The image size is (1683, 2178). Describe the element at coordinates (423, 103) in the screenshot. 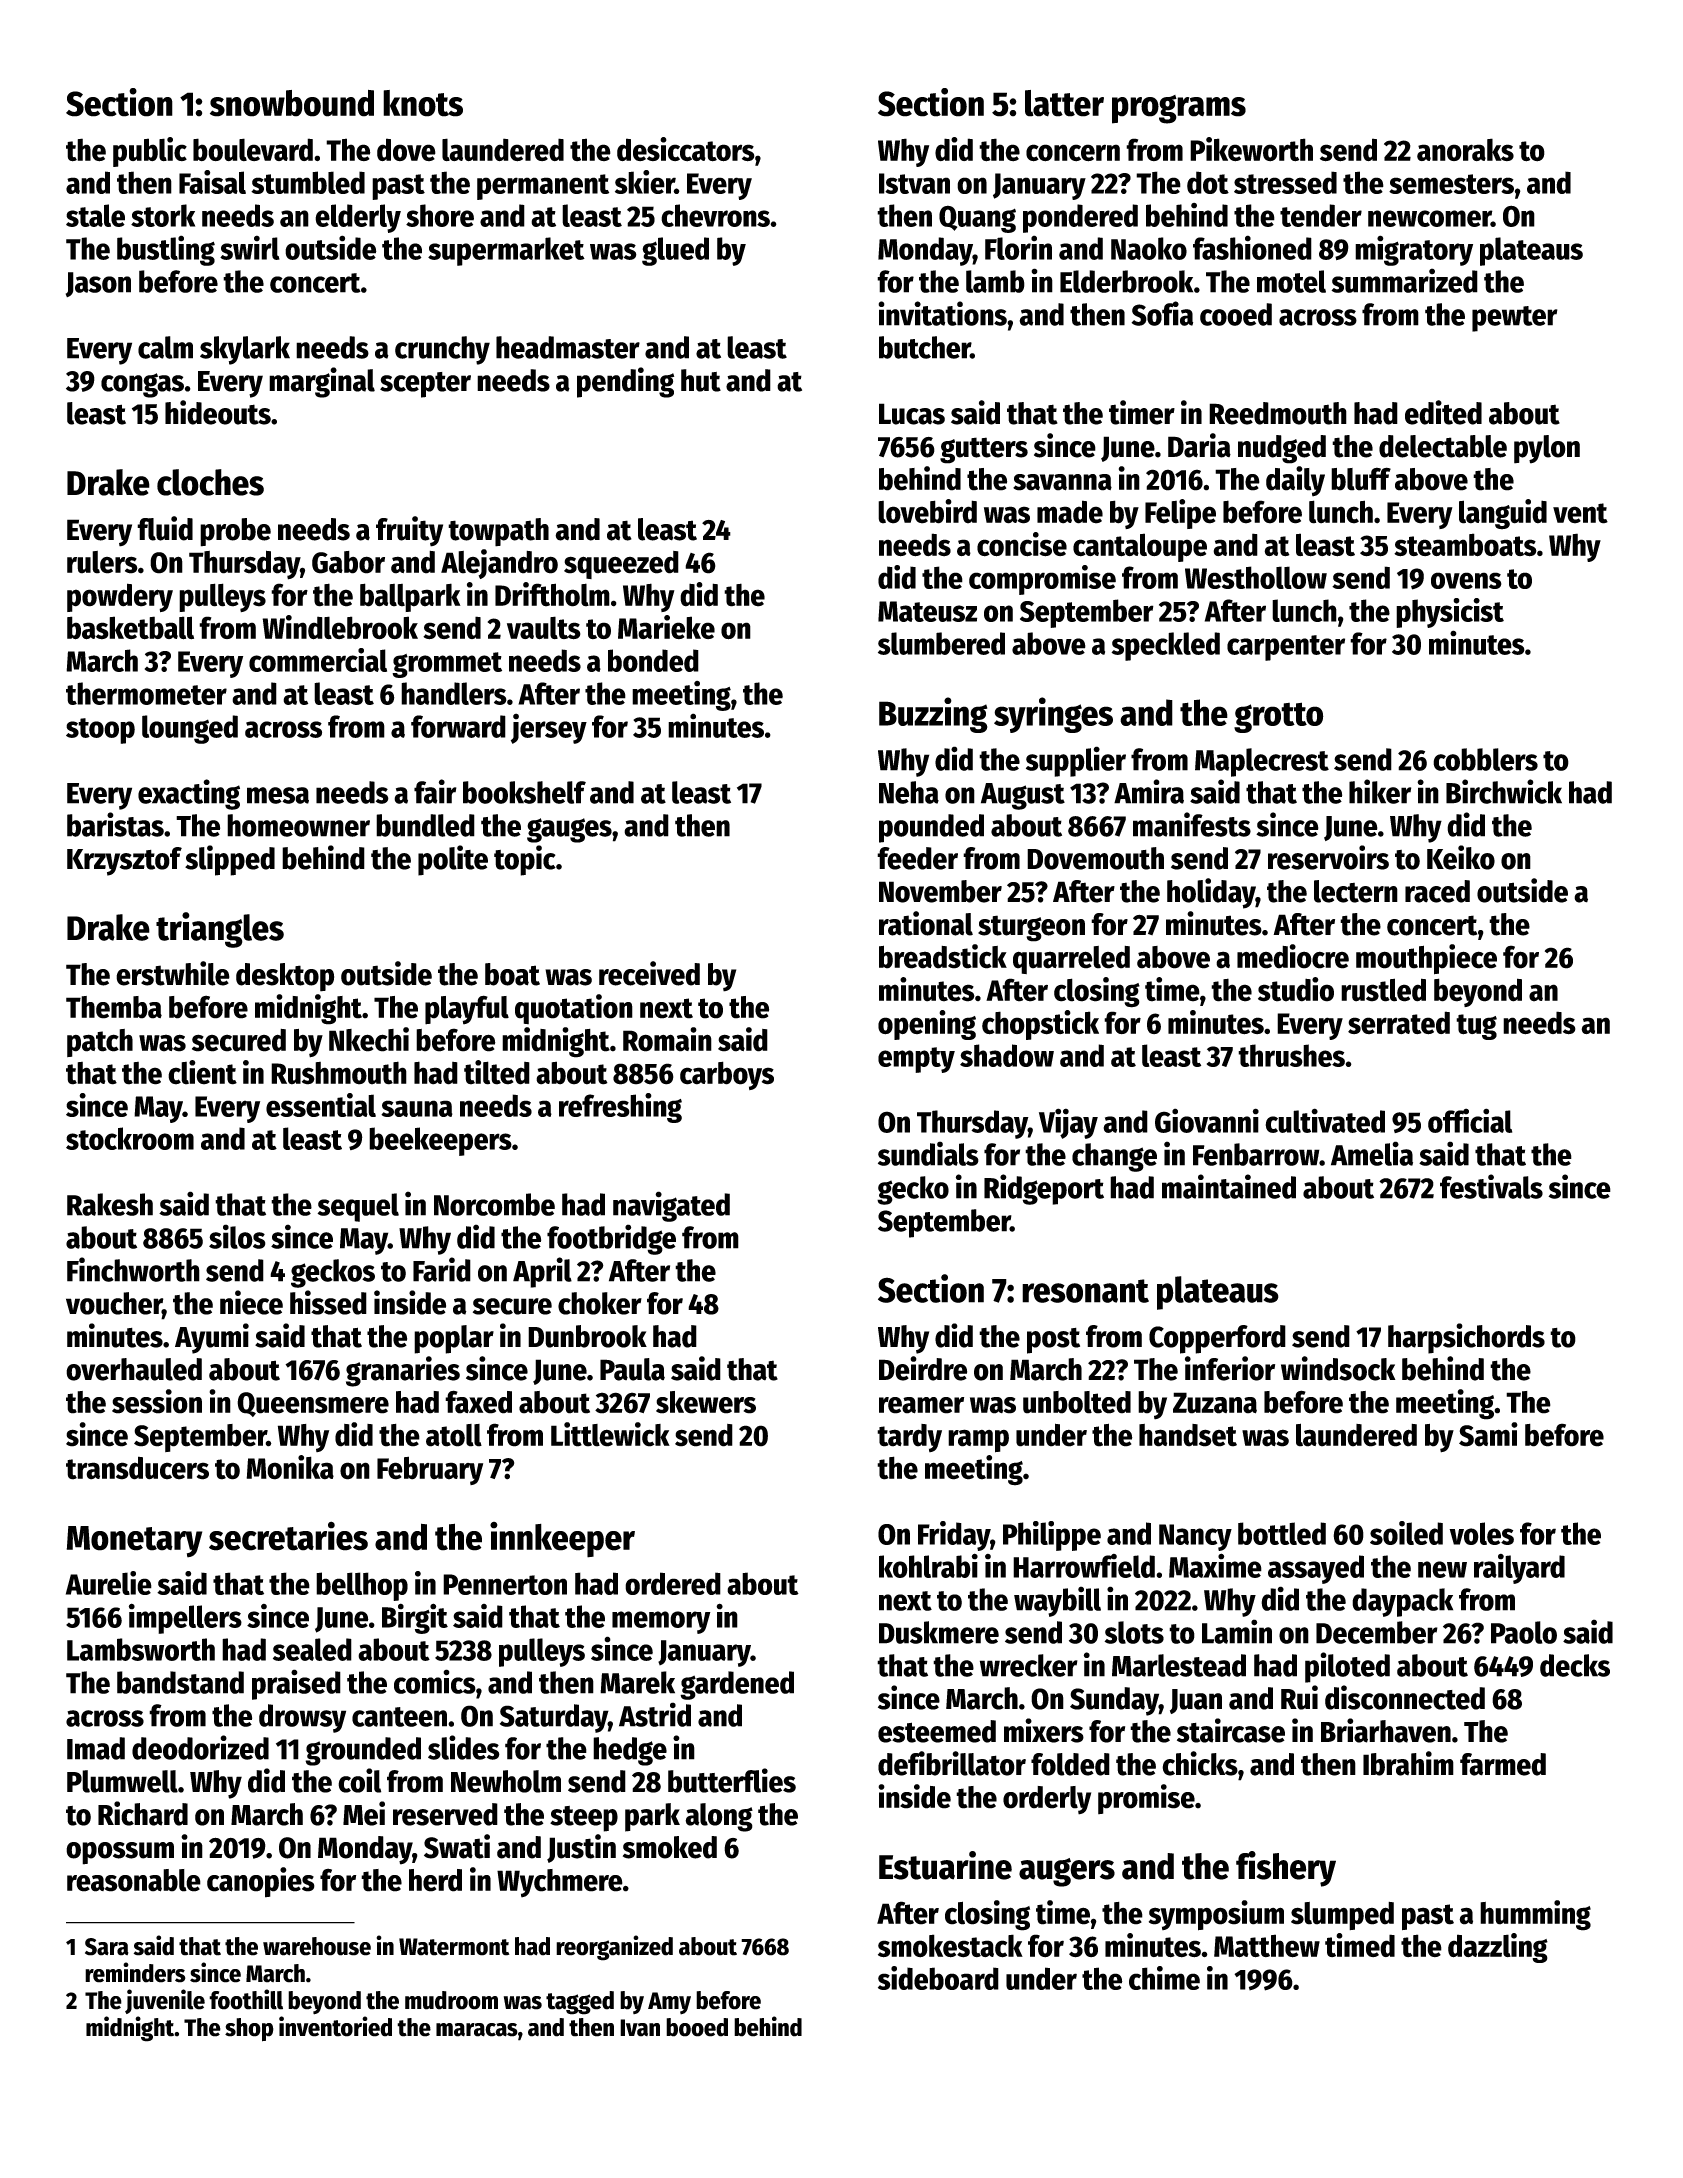

I see `knots` at that location.
